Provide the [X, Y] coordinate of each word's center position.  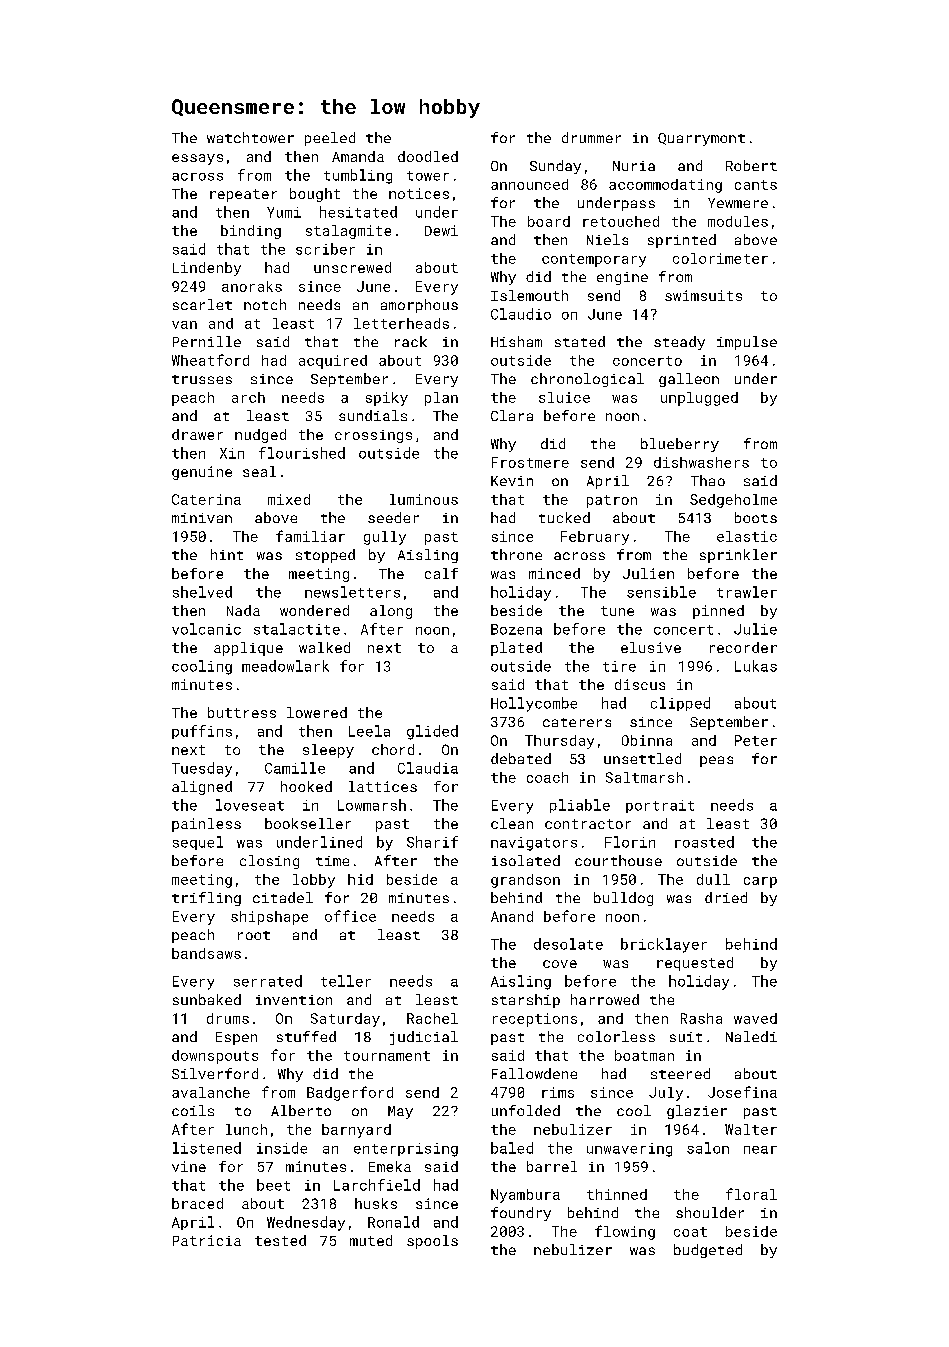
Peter [756, 740]
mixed [289, 499]
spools [432, 1242]
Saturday [345, 1020]
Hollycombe [534, 704]
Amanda [358, 156]
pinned [718, 612]
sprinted [682, 241]
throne [516, 554]
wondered [314, 610]
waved [755, 1018]
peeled [330, 139]
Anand [512, 916]
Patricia [207, 1240]
